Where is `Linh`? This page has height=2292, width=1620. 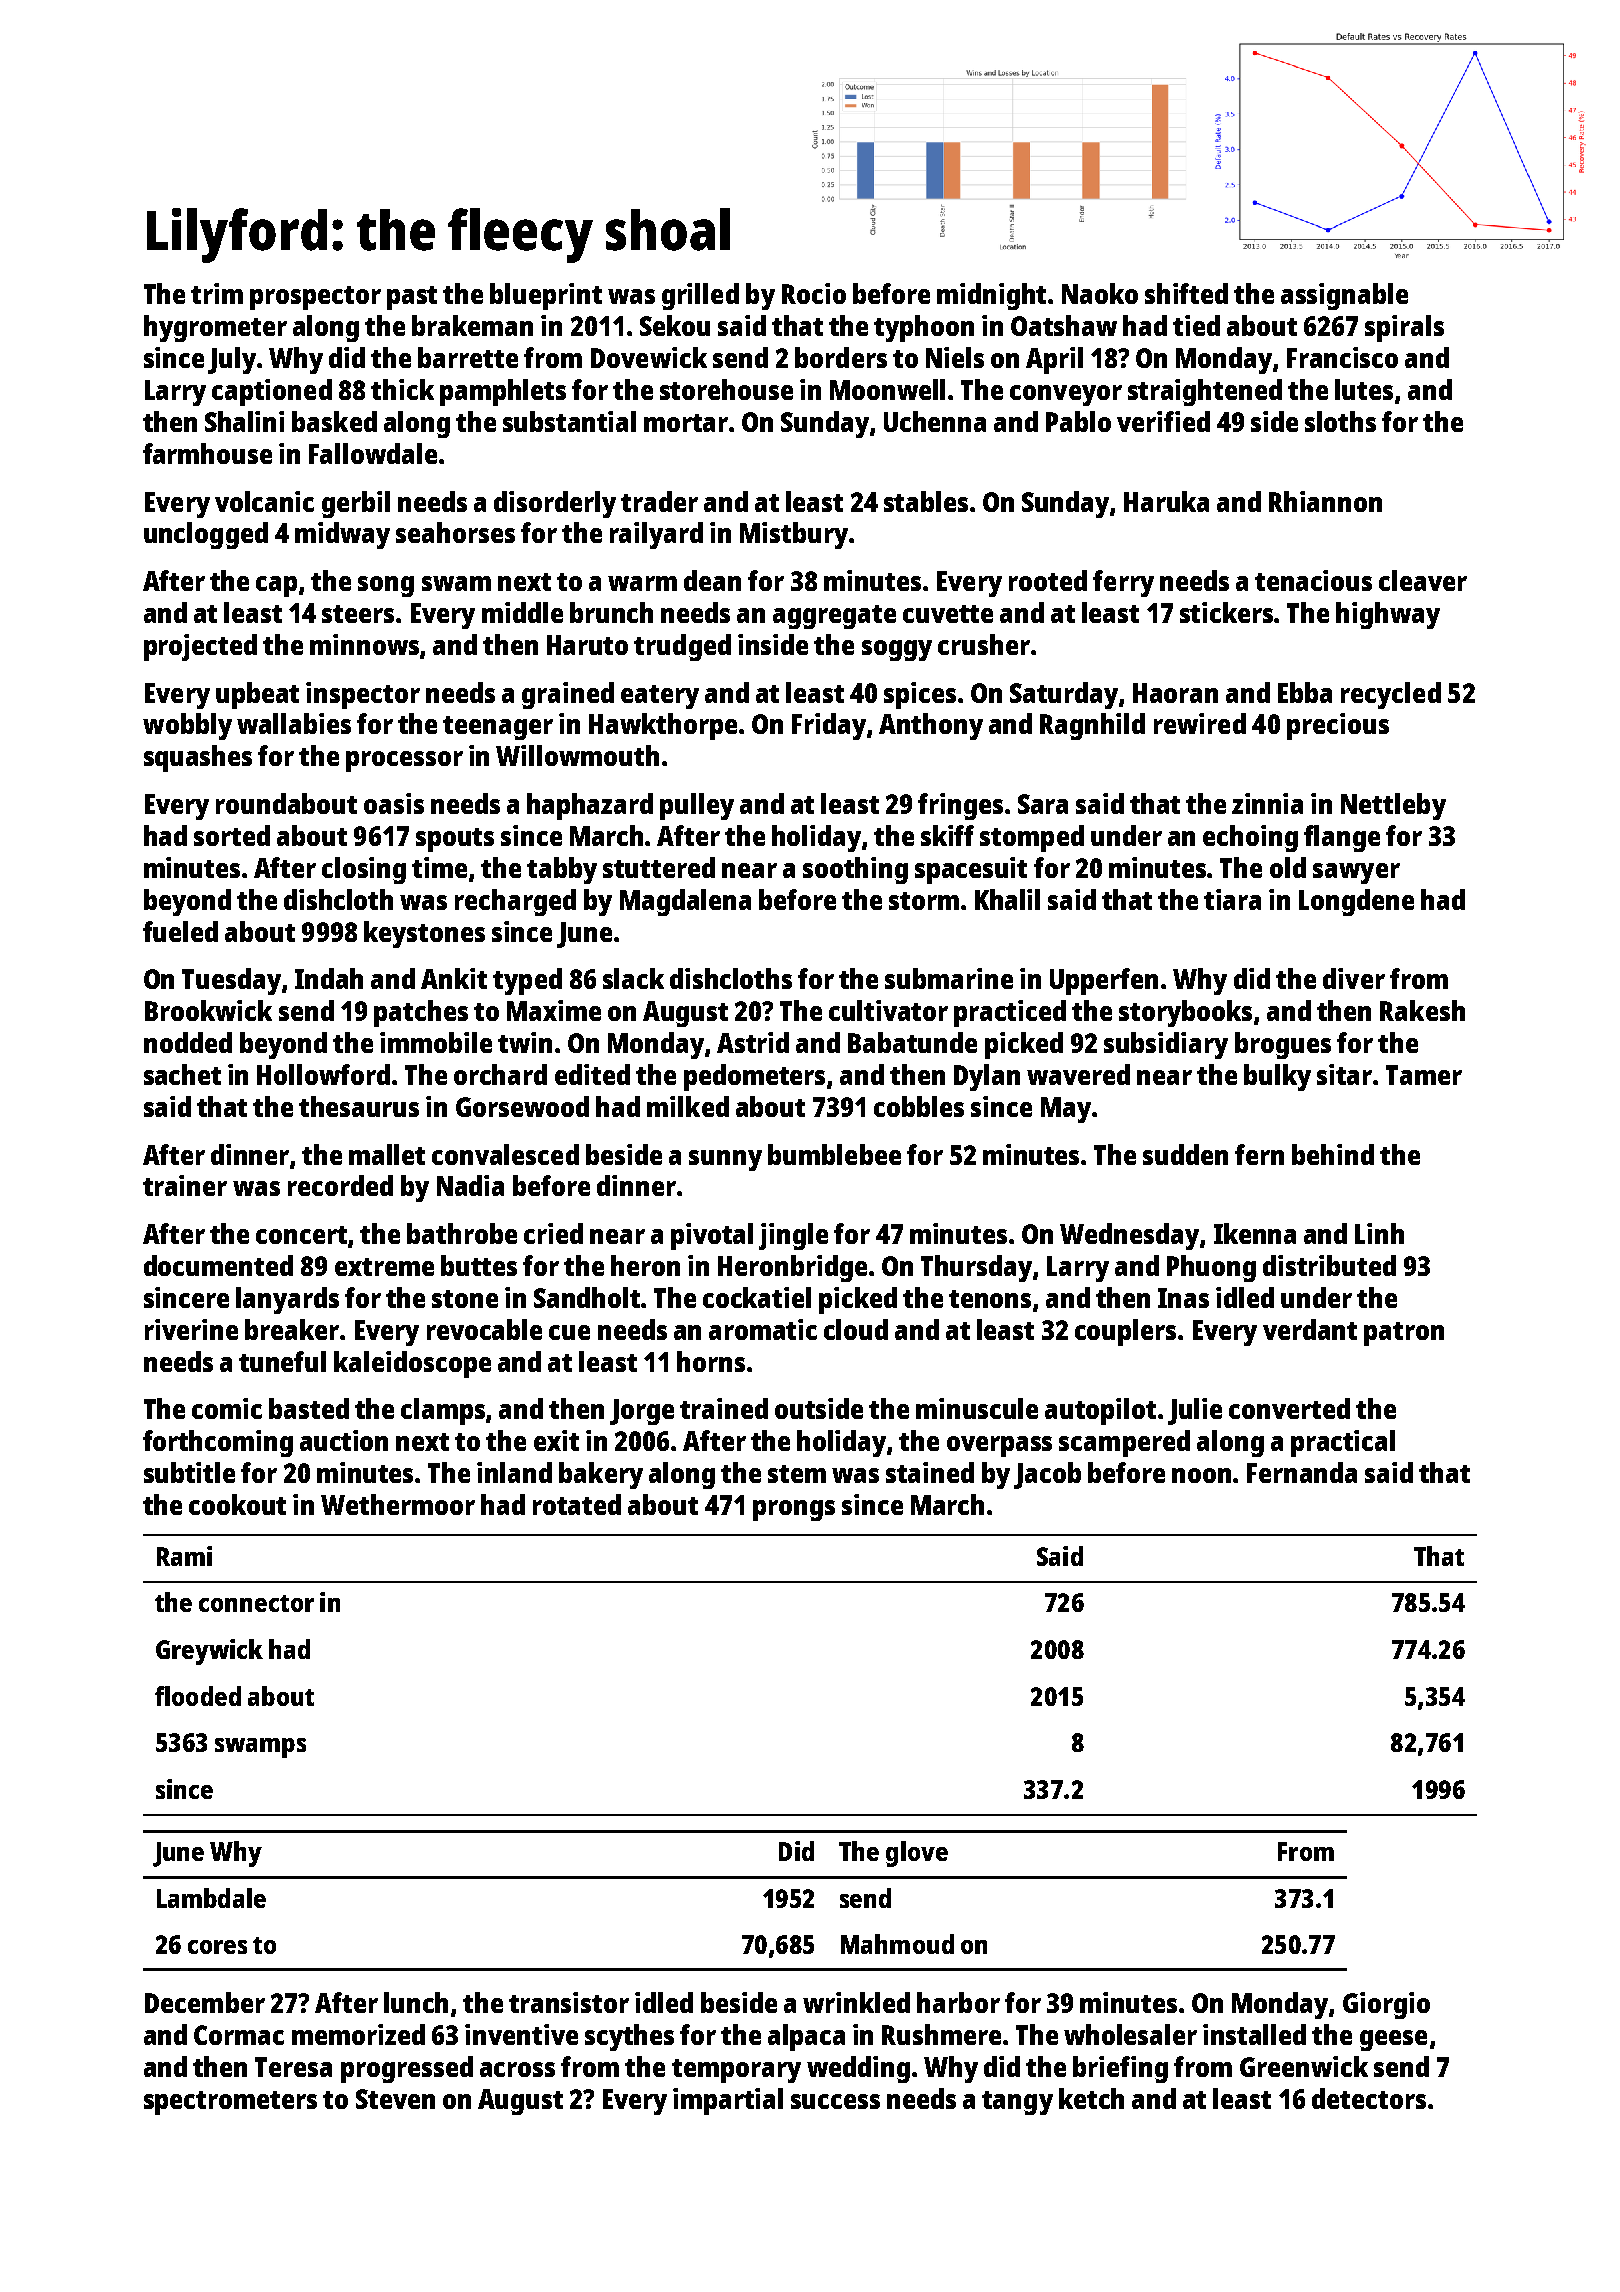 Linh is located at coordinates (1379, 1233).
